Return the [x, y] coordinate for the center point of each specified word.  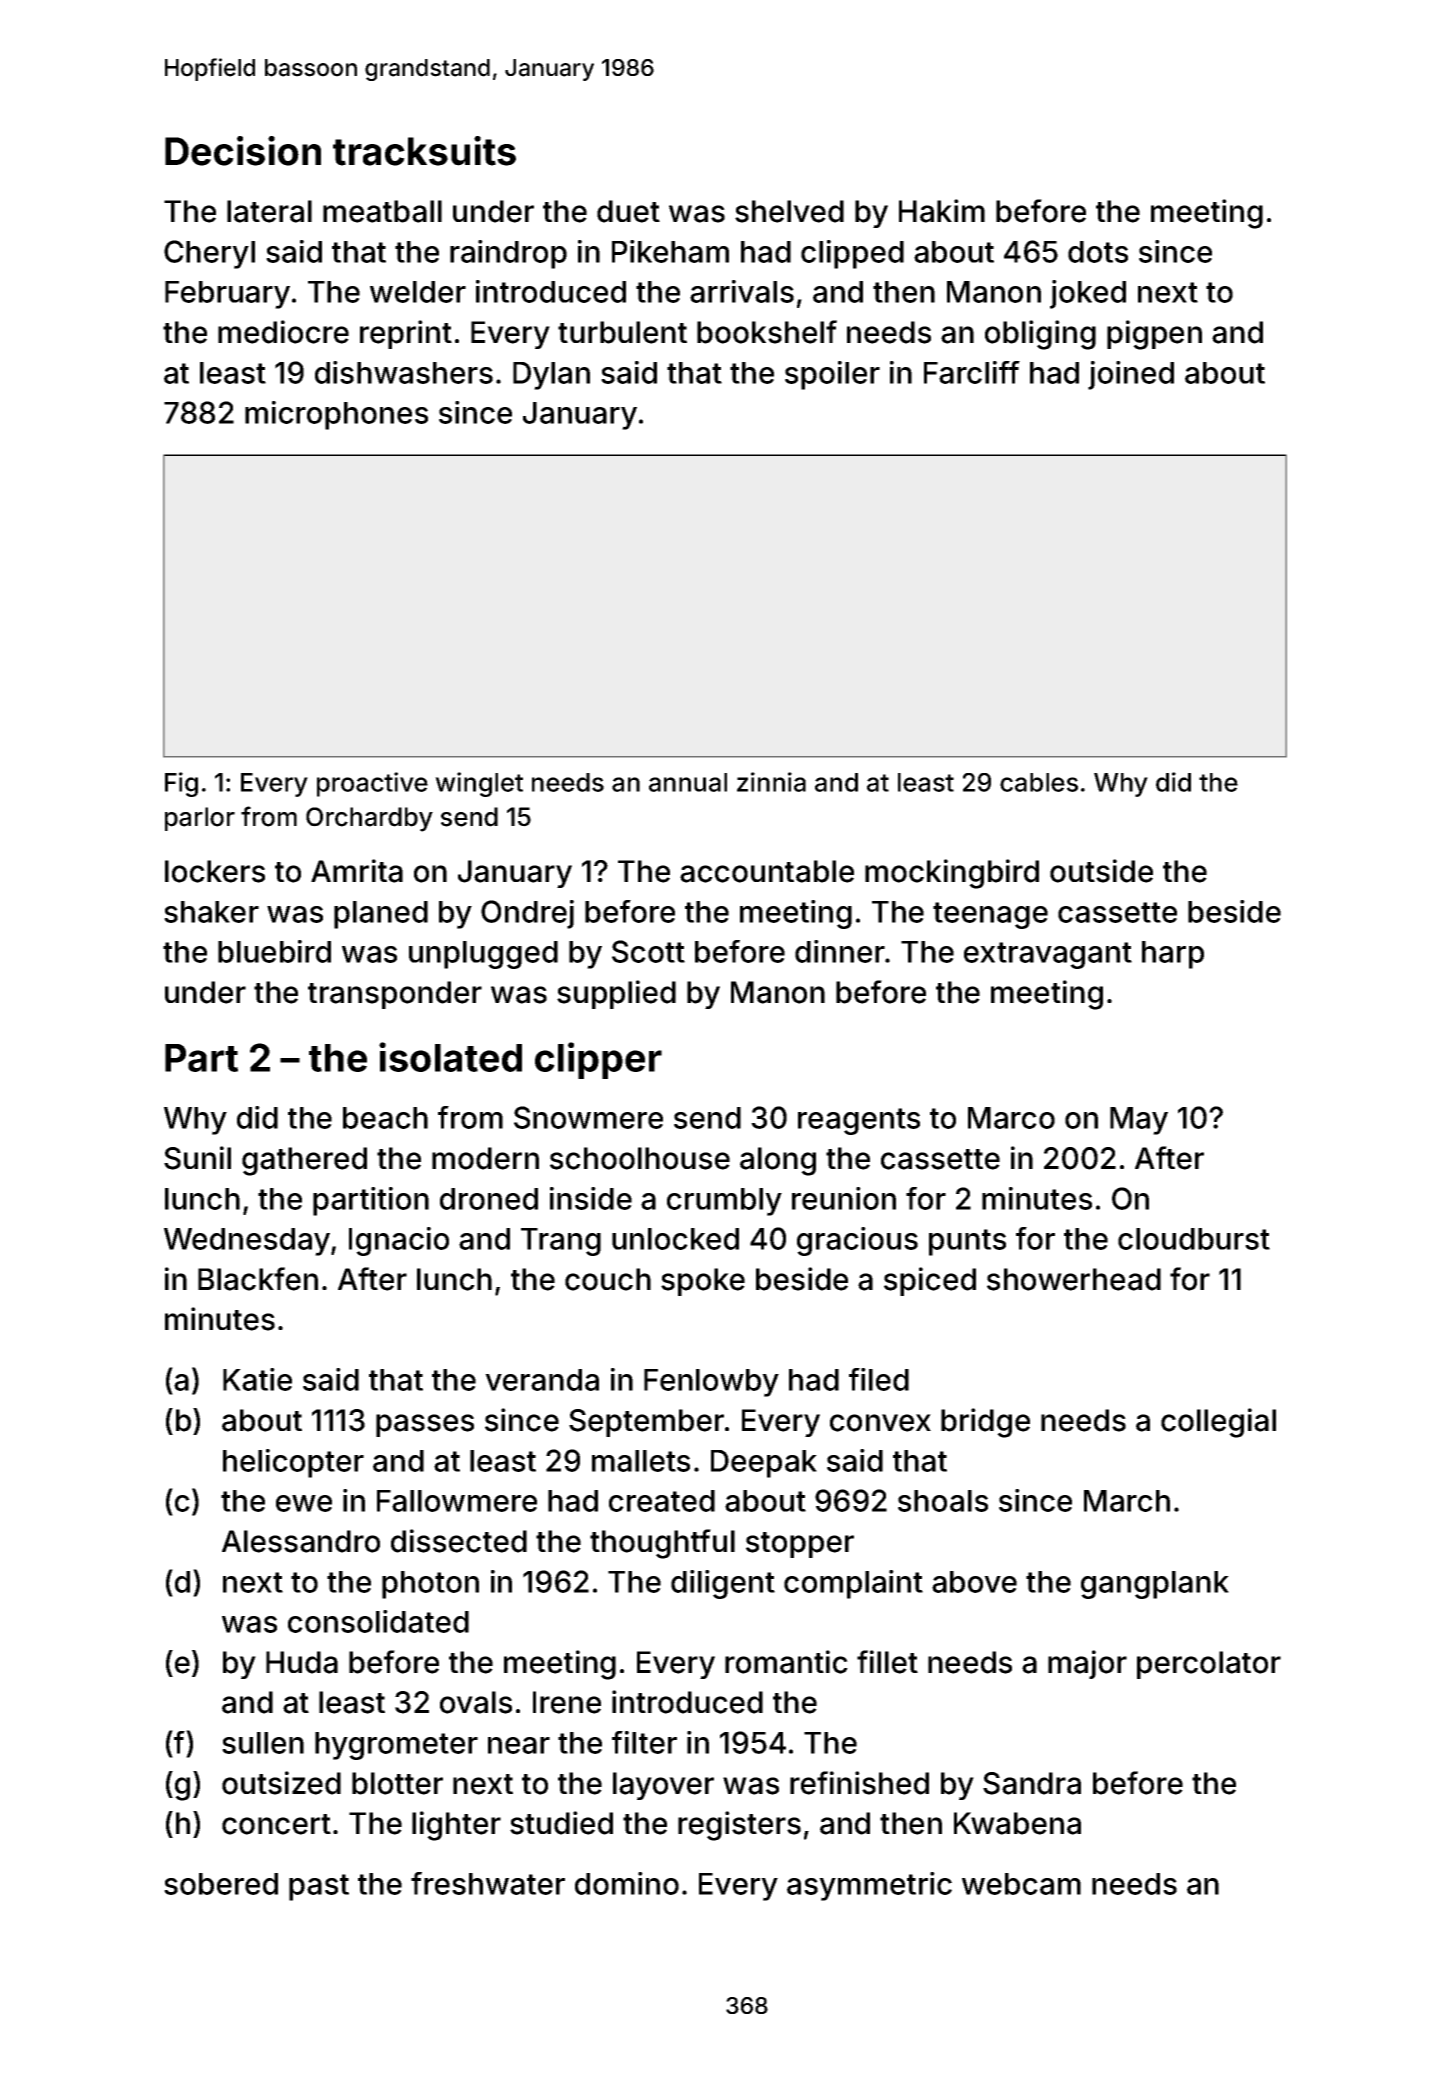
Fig [181, 784]
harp [1173, 955]
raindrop [508, 254]
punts [967, 1242]
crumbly [724, 1202]
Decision [243, 151]
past [319, 1887]
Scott [648, 951]
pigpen [1154, 335]
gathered [304, 1161]
